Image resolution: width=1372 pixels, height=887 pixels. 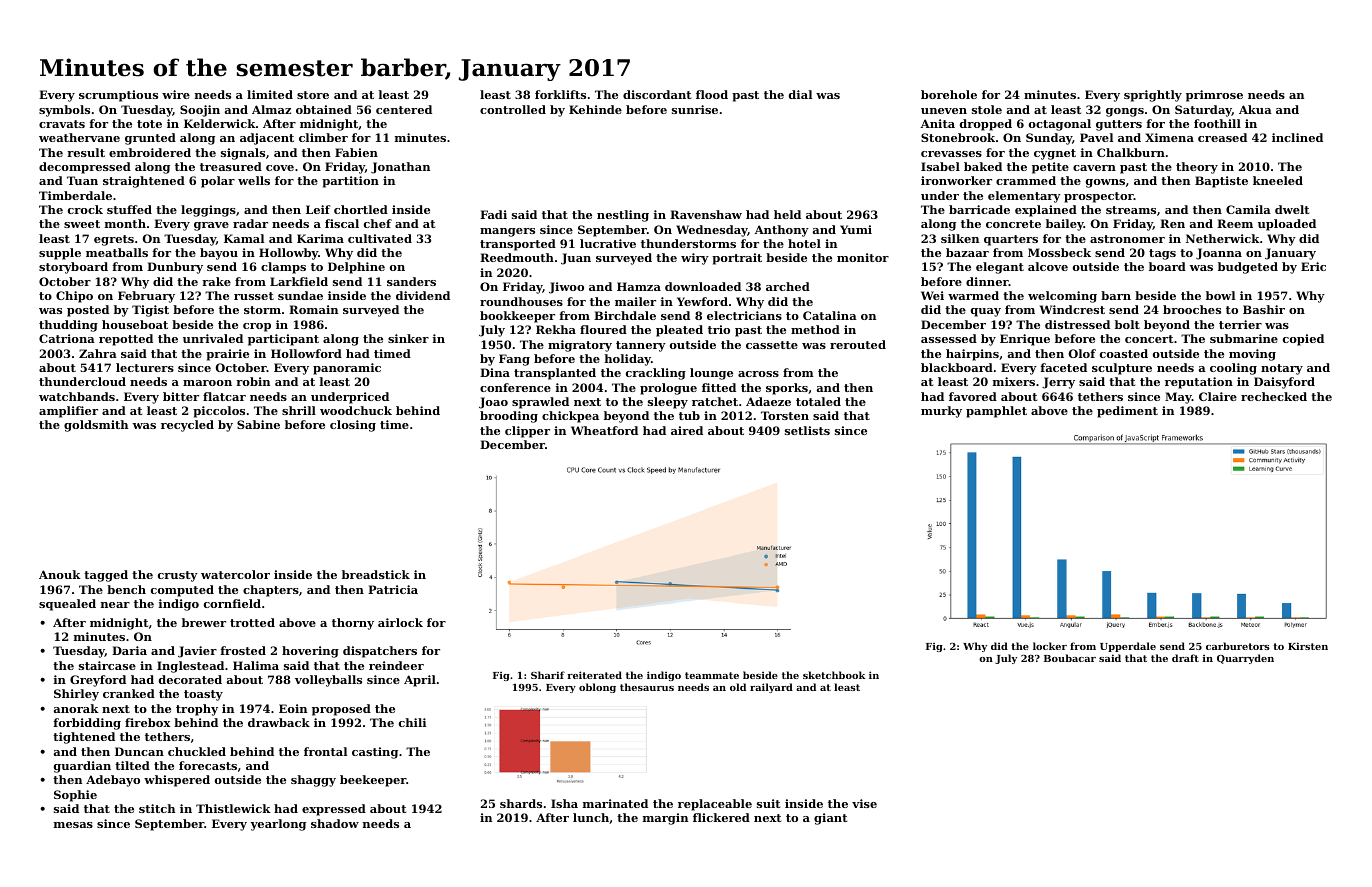 What do you see at coordinates (1218, 396) in the document?
I see `Claire` at bounding box center [1218, 396].
